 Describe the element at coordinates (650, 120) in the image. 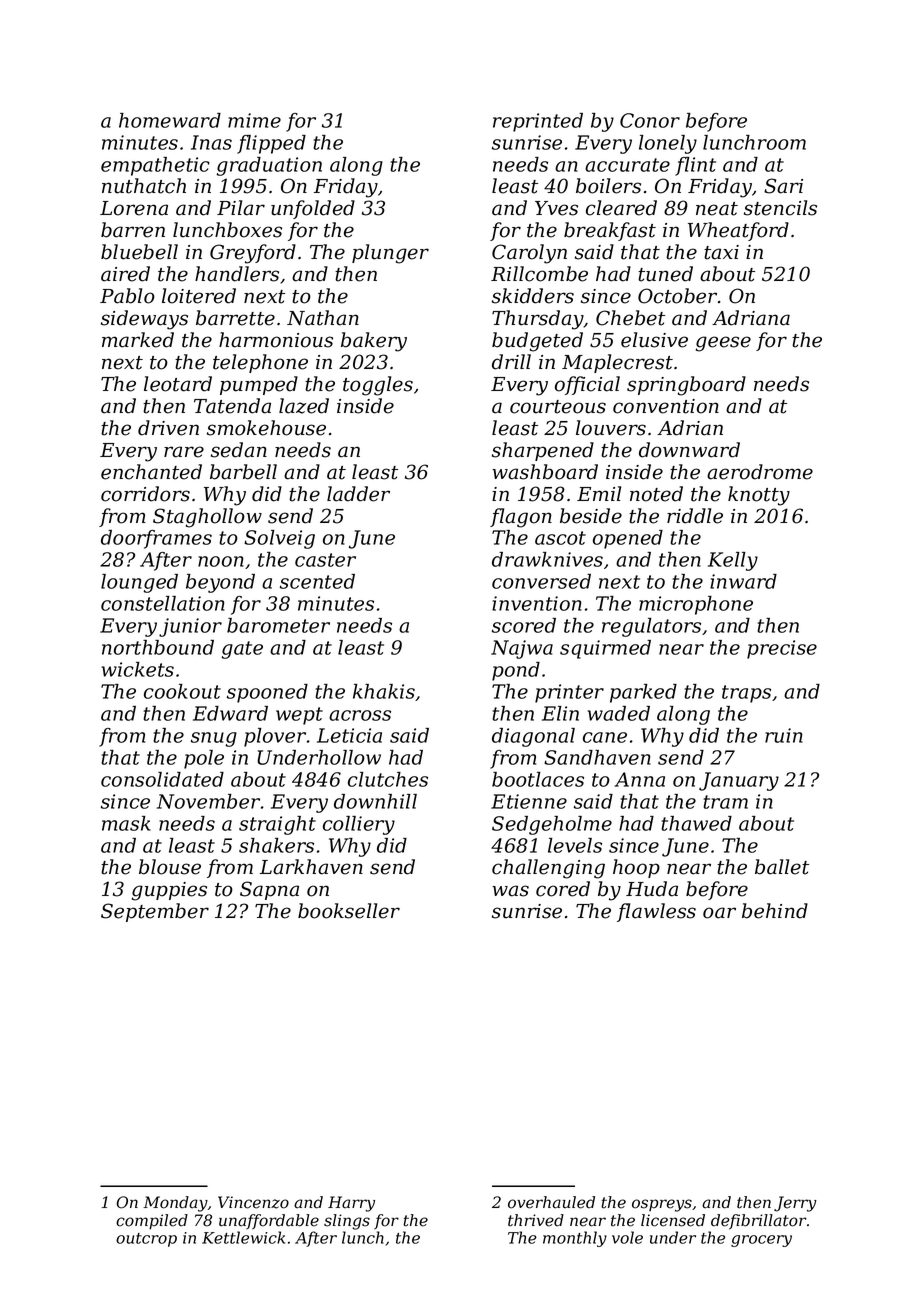

I see `Conor` at that location.
